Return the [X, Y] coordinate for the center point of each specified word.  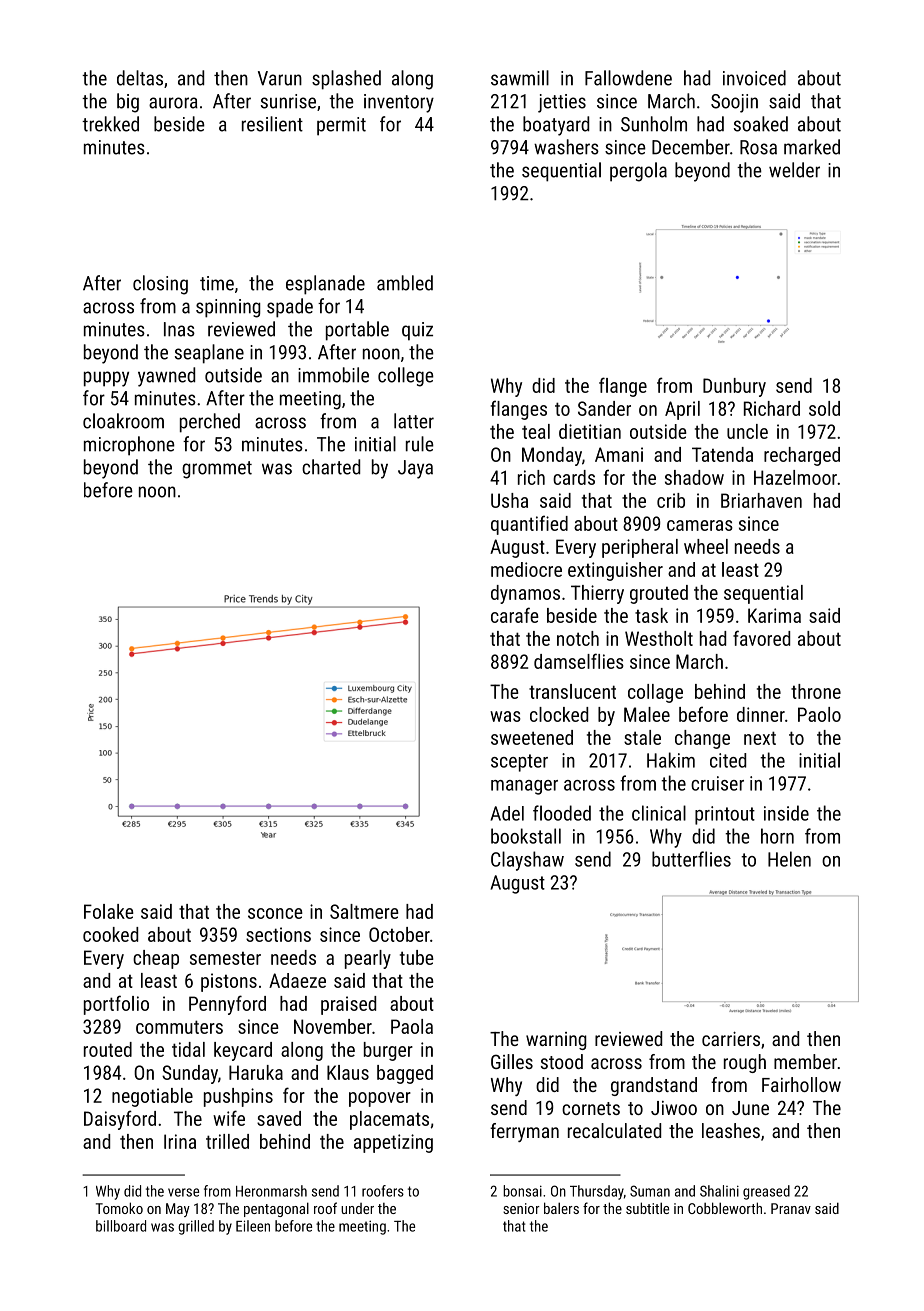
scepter [519, 763]
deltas [140, 78]
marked [812, 147]
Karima [774, 615]
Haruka [256, 1072]
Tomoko [119, 1208]
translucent [572, 691]
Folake [109, 911]
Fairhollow [801, 1084]
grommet [217, 470]
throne [816, 691]
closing [160, 285]
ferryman [524, 1132]
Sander [604, 408]
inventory [399, 103]
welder [794, 170]
